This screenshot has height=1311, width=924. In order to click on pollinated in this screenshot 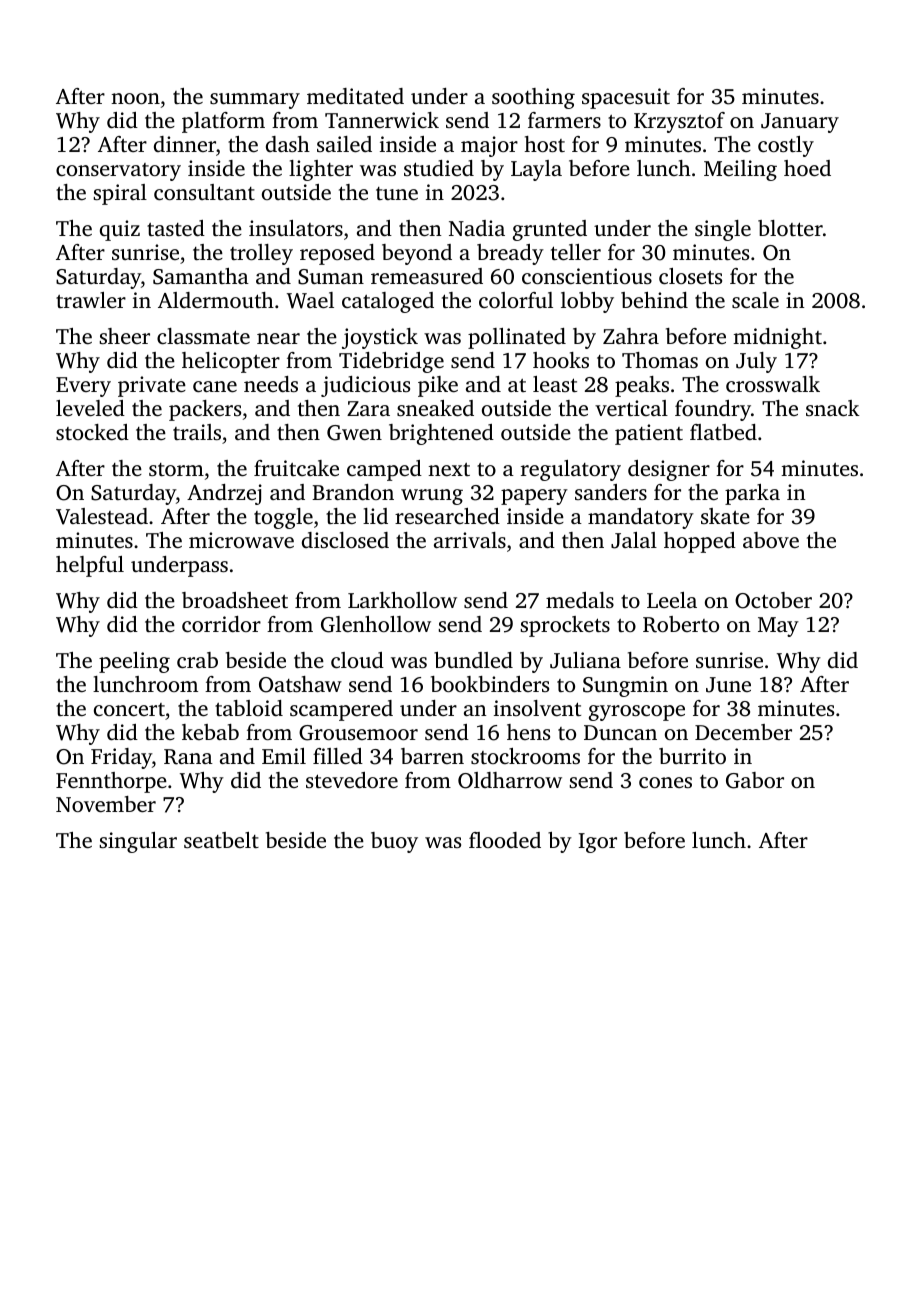, I will do `click(517, 338)`.
